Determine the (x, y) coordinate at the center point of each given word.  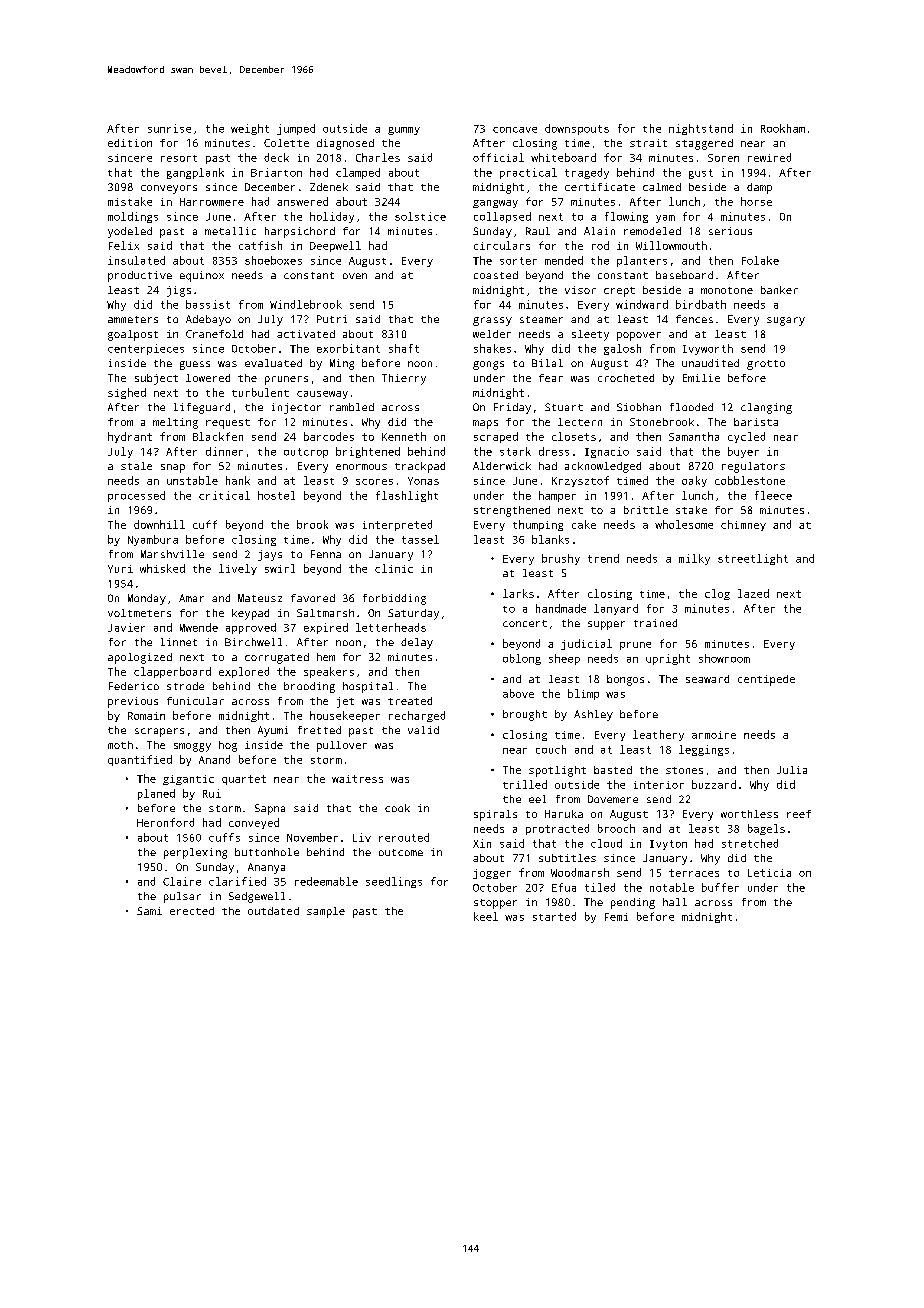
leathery (658, 735)
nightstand (701, 129)
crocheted (626, 378)
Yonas (423, 481)
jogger (492, 874)
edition (130, 143)
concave (515, 130)
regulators (753, 467)
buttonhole (267, 852)
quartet (244, 780)
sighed (127, 393)
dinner (224, 451)
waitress (357, 779)
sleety (590, 335)
